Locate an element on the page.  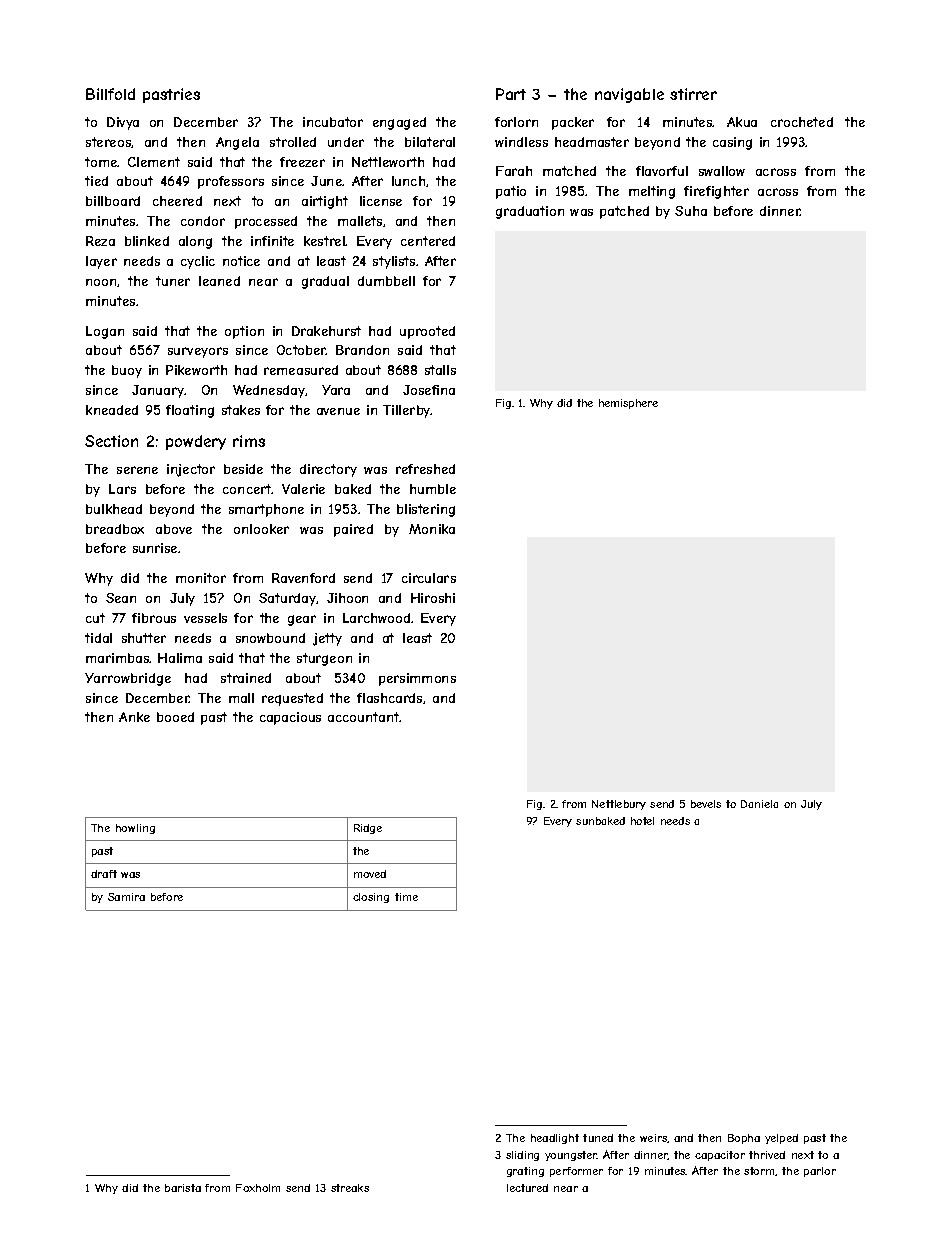
Foxholm is located at coordinates (258, 1188).
